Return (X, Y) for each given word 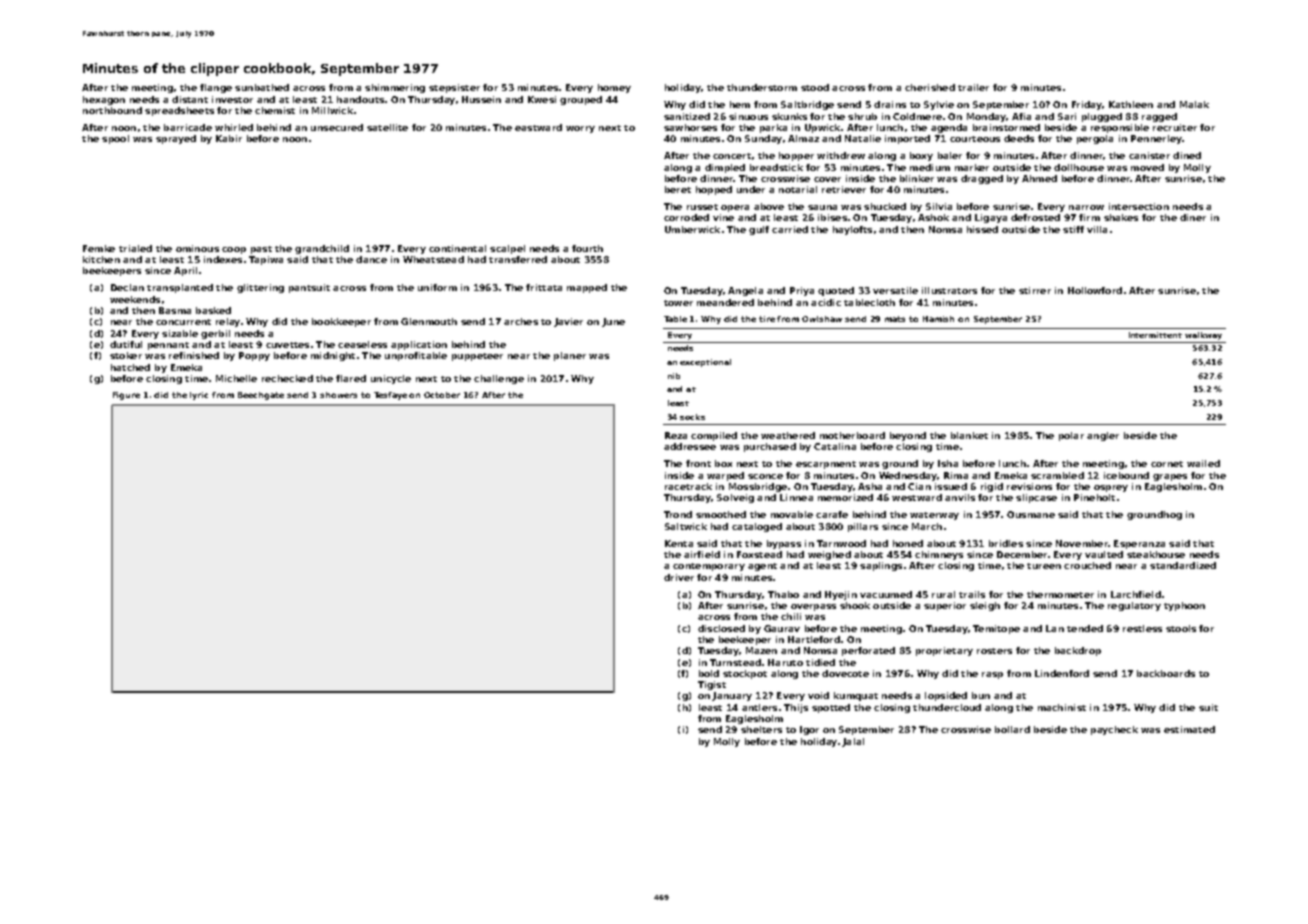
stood (815, 87)
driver (679, 577)
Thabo (783, 594)
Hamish (938, 319)
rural (943, 594)
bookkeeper (341, 322)
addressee (690, 446)
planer (570, 356)
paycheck (1114, 730)
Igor (809, 730)
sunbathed (262, 87)
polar (1071, 436)
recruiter (1175, 127)
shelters (761, 729)
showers (338, 395)
